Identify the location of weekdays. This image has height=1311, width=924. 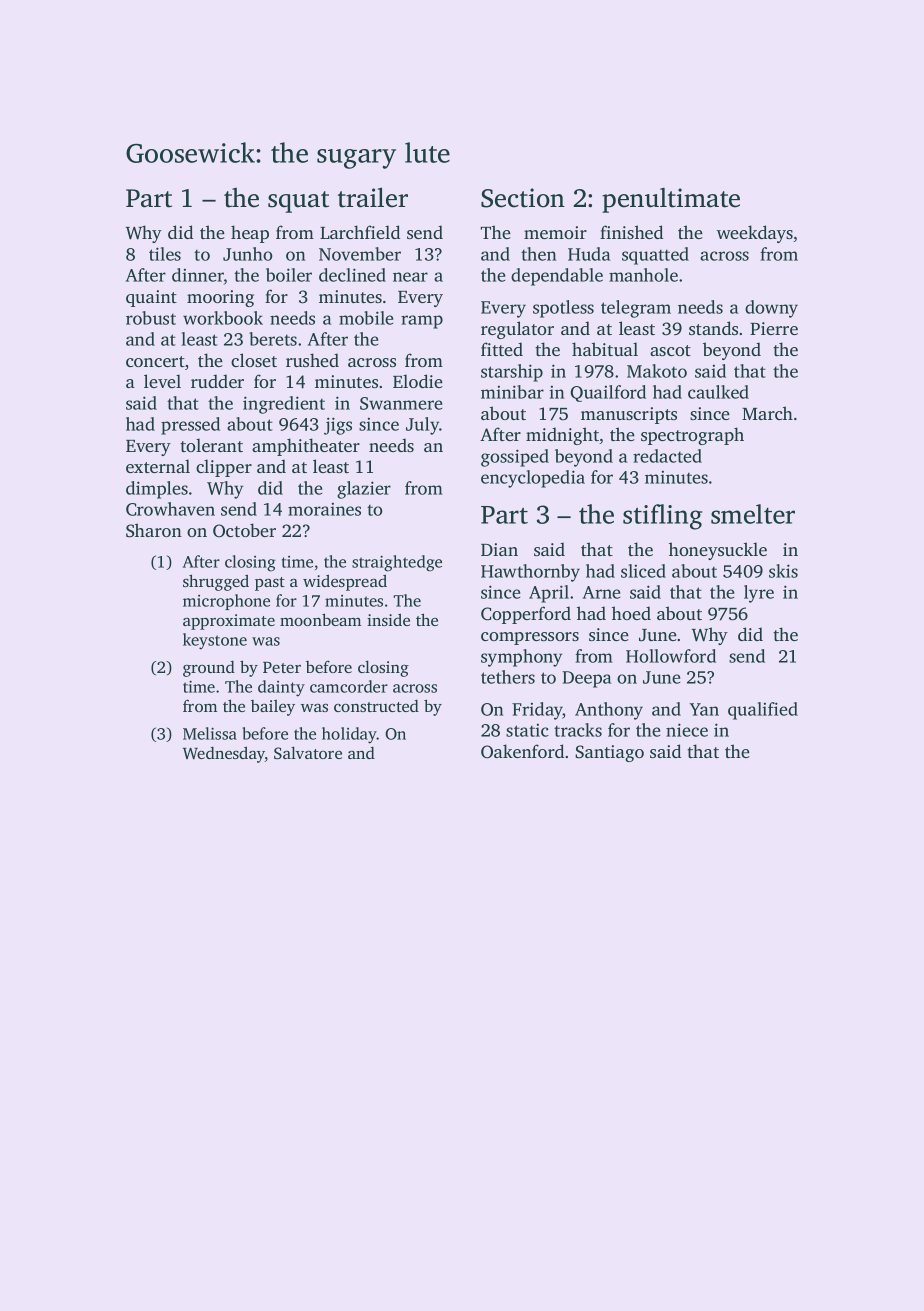
(755, 234).
